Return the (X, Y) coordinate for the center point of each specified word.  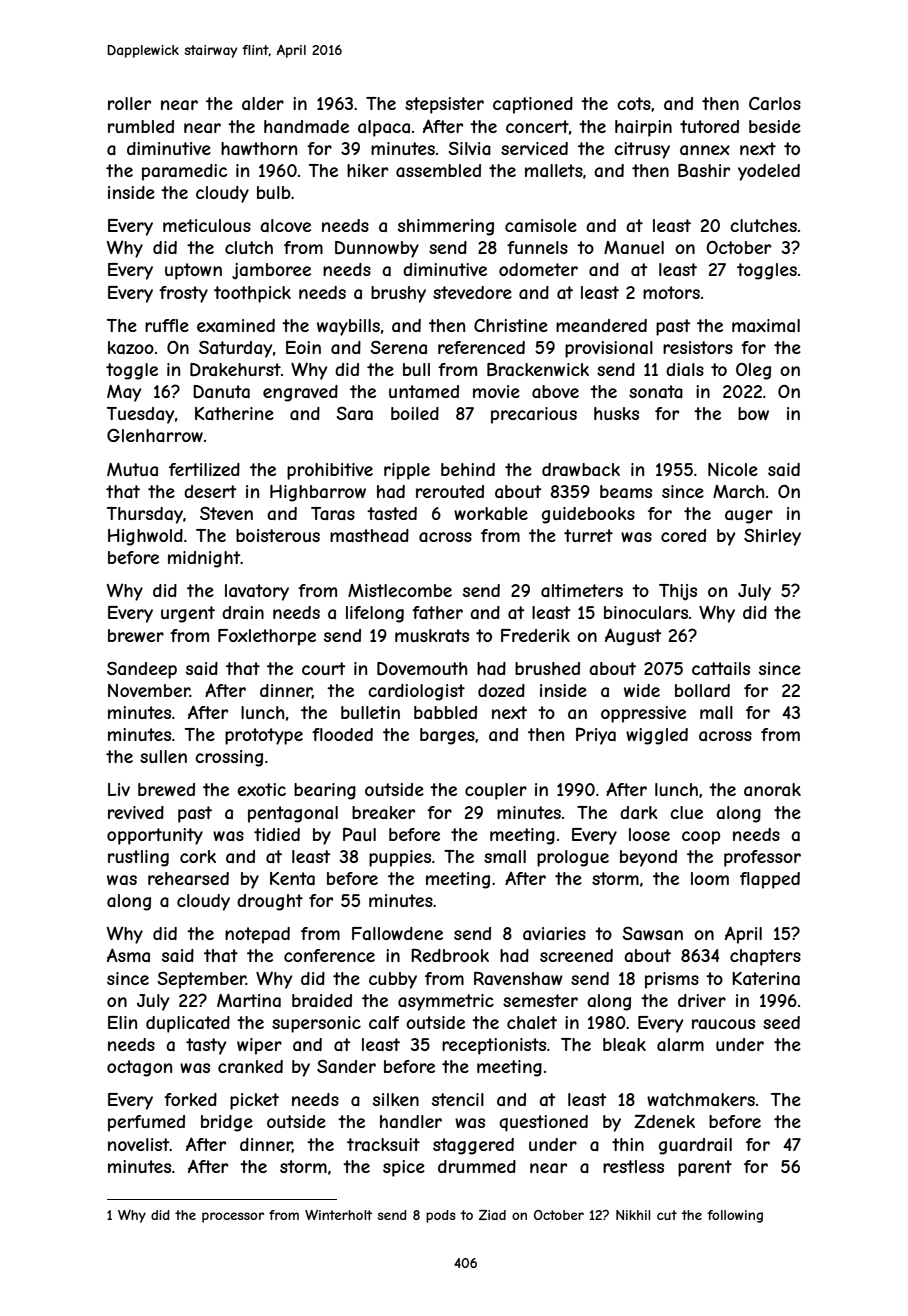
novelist (139, 1144)
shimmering (446, 227)
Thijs (678, 592)
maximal (766, 325)
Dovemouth (422, 668)
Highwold (145, 537)
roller (129, 103)
